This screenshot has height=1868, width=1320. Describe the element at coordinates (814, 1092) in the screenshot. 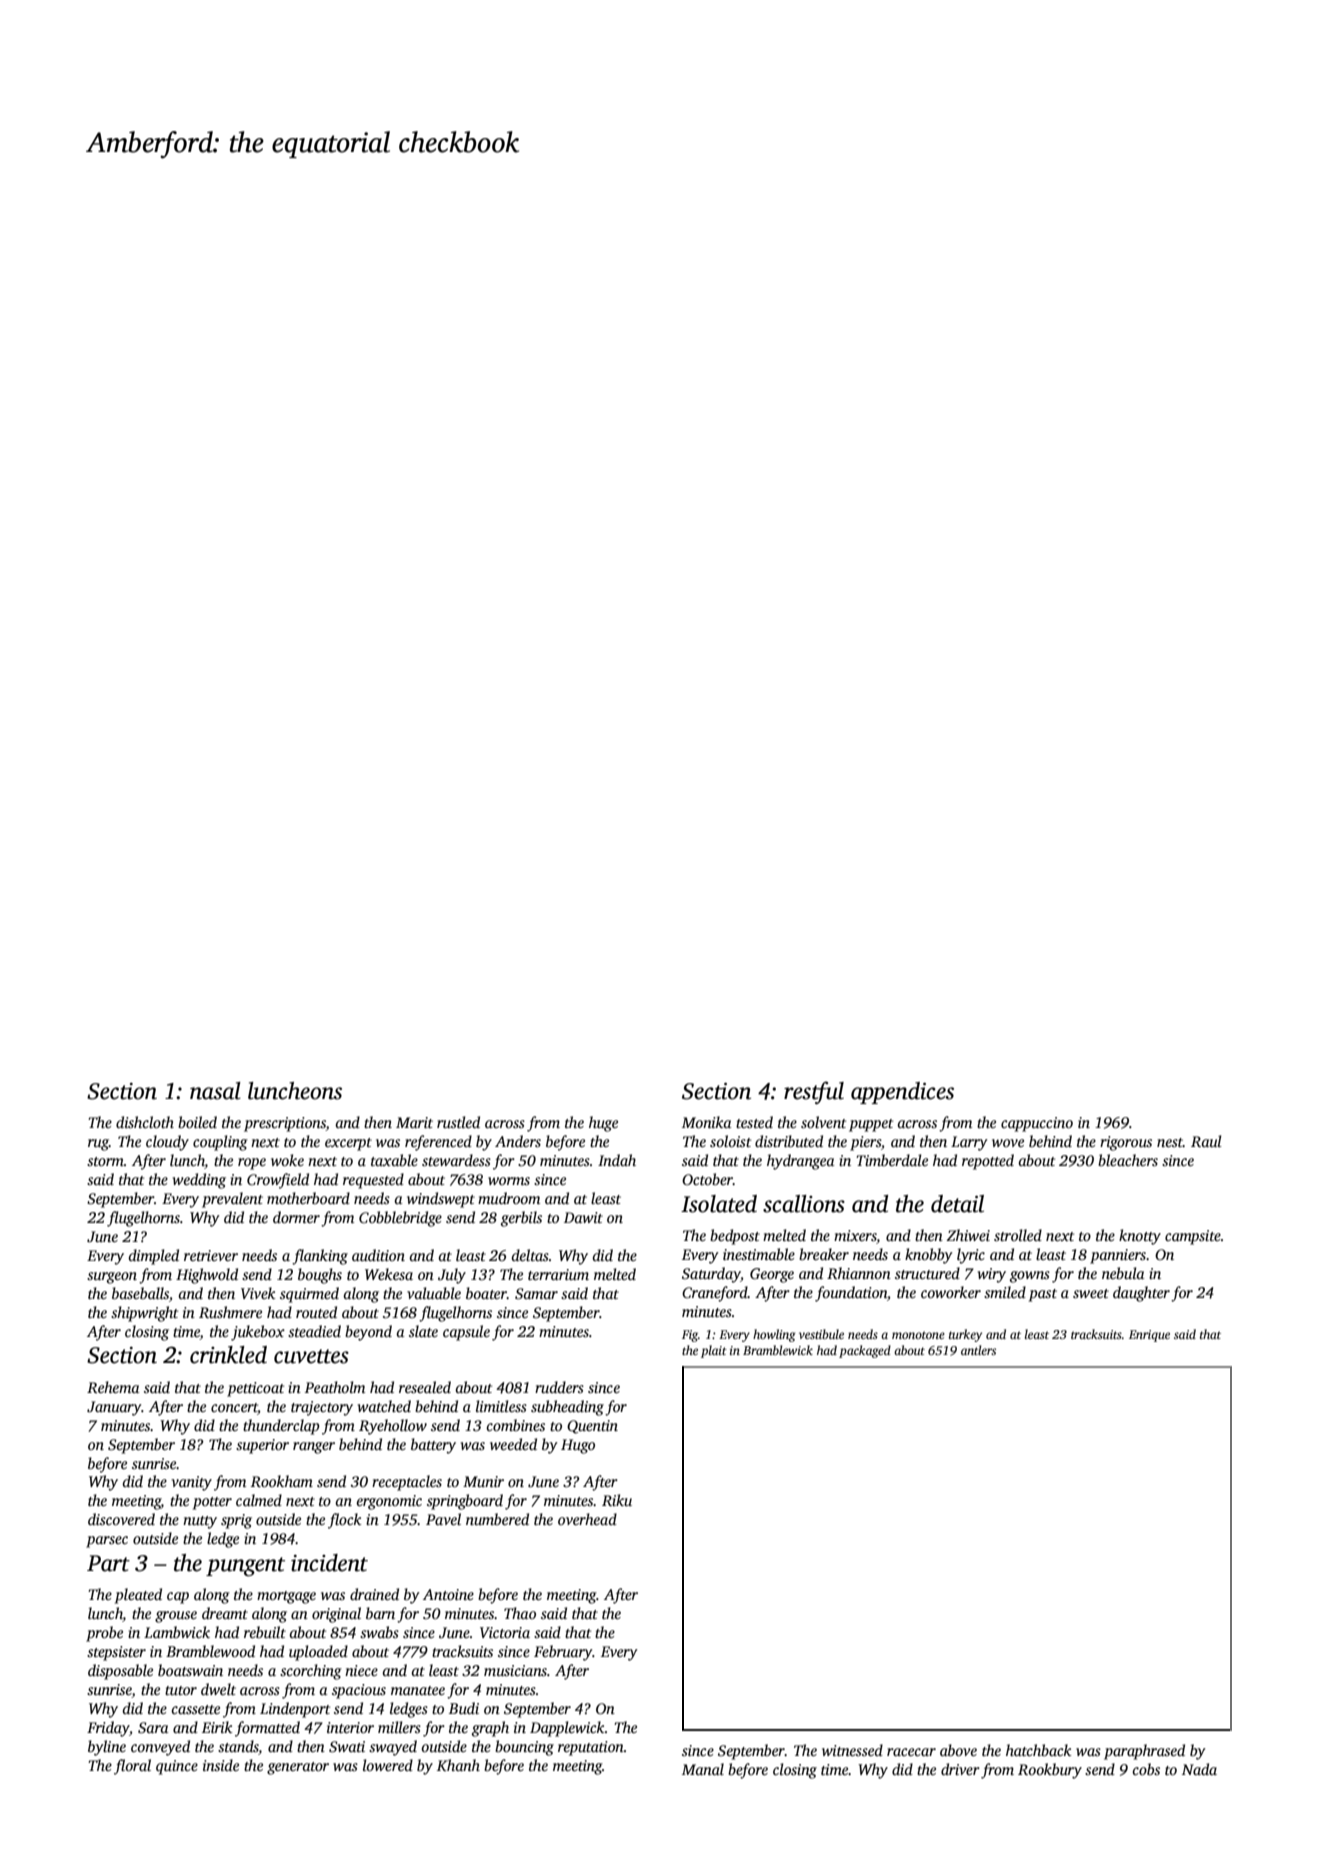

I see `restful` at that location.
